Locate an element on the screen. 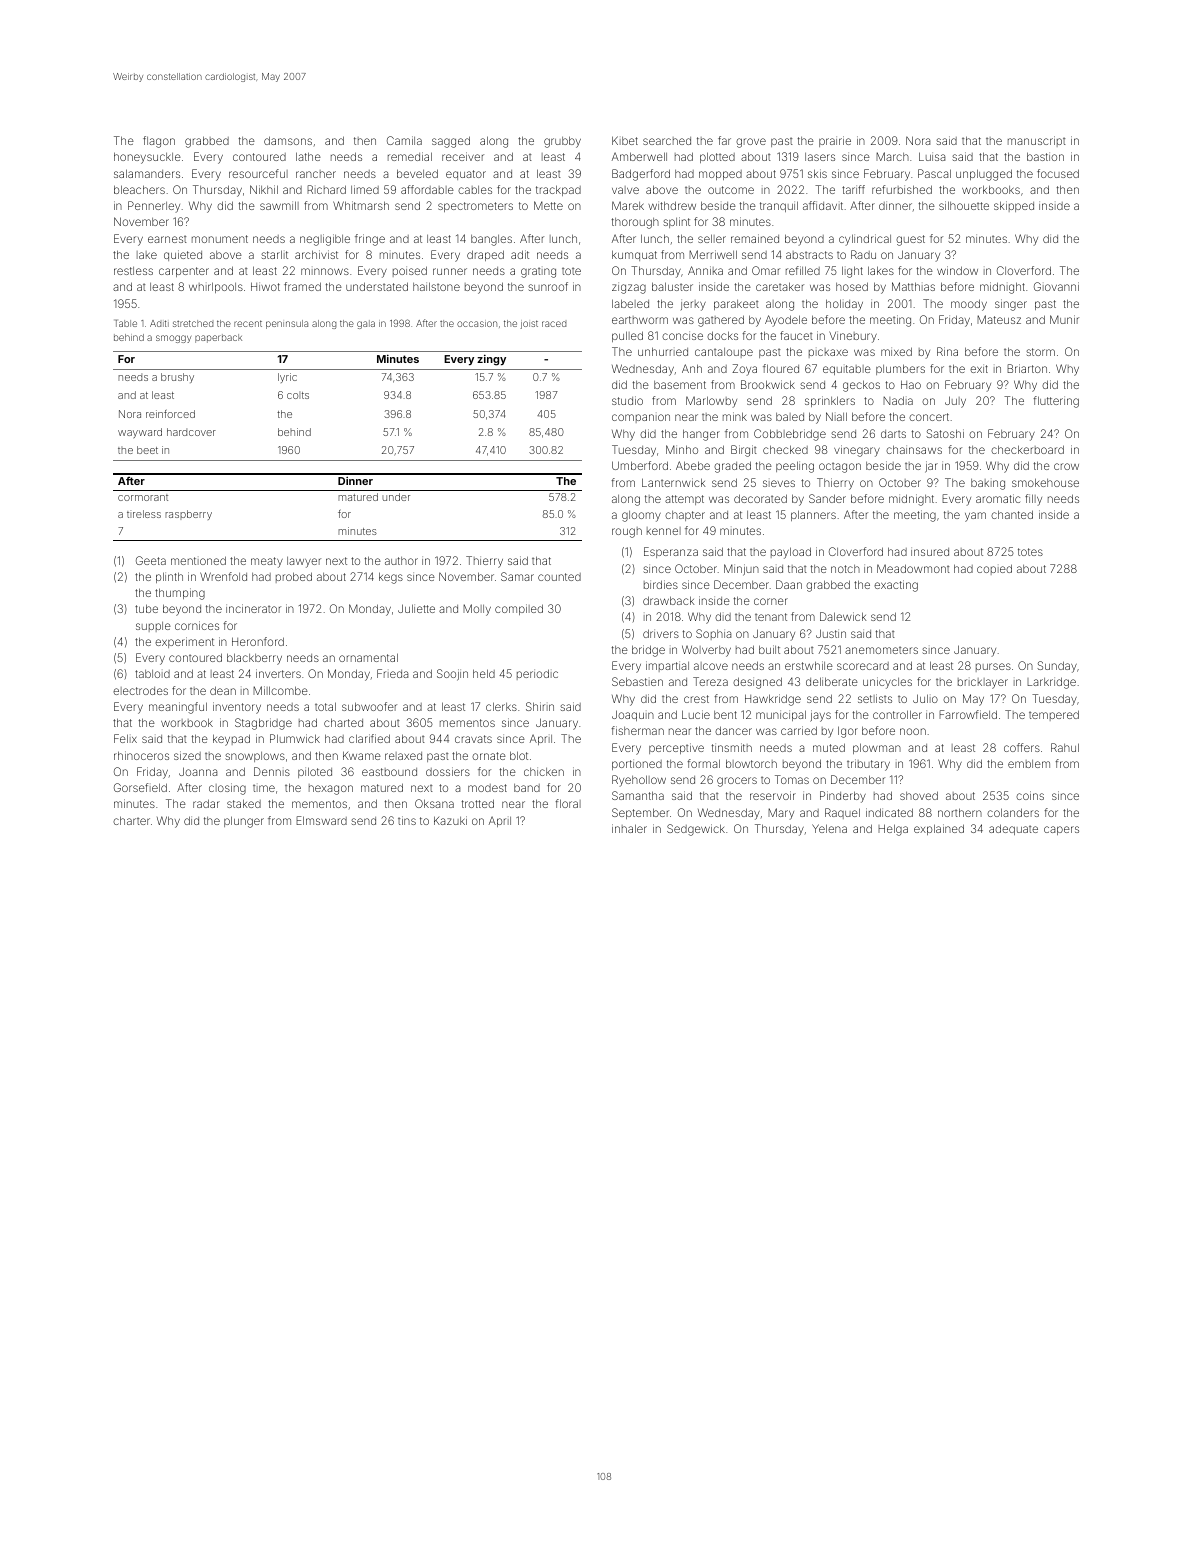 This screenshot has width=1193, height=1544. Sunday is located at coordinates (1057, 667).
